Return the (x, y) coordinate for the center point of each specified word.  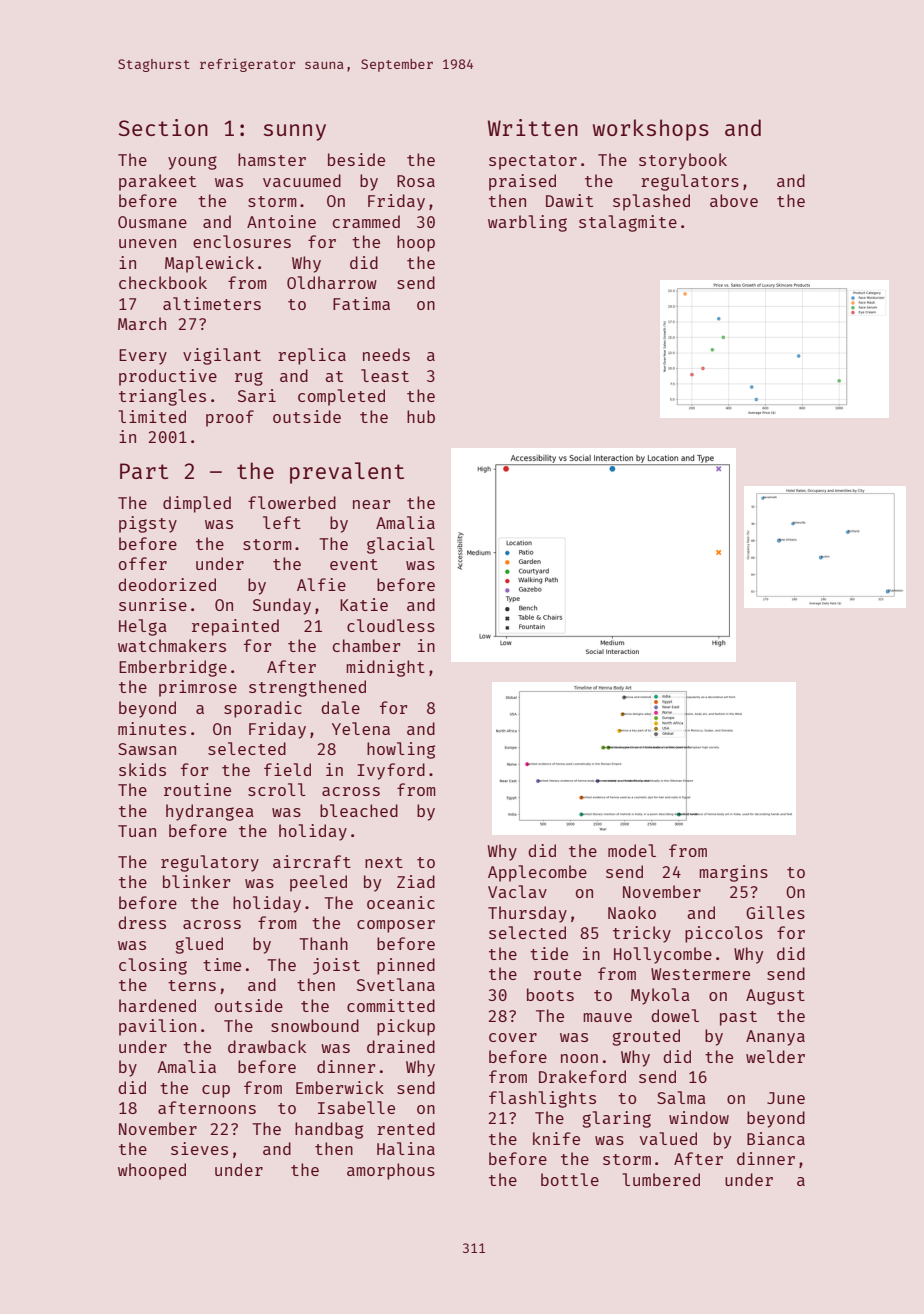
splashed (651, 202)
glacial (401, 545)
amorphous (391, 1171)
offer (143, 563)
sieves (199, 1148)
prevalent (347, 473)
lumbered (661, 1179)
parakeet (157, 182)
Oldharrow (332, 282)
